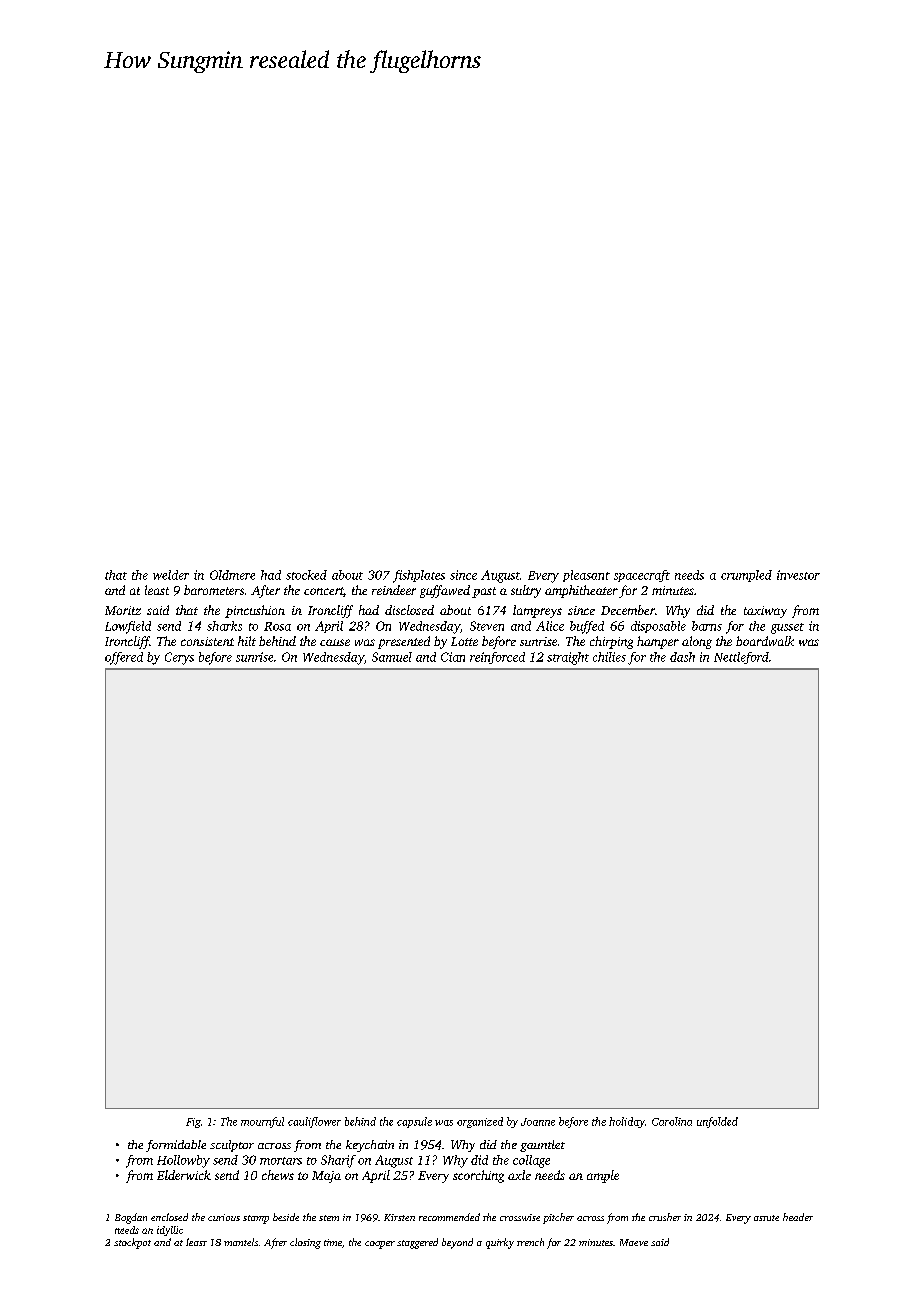  Describe the element at coordinates (642, 576) in the screenshot. I see `spacecraft` at that location.
